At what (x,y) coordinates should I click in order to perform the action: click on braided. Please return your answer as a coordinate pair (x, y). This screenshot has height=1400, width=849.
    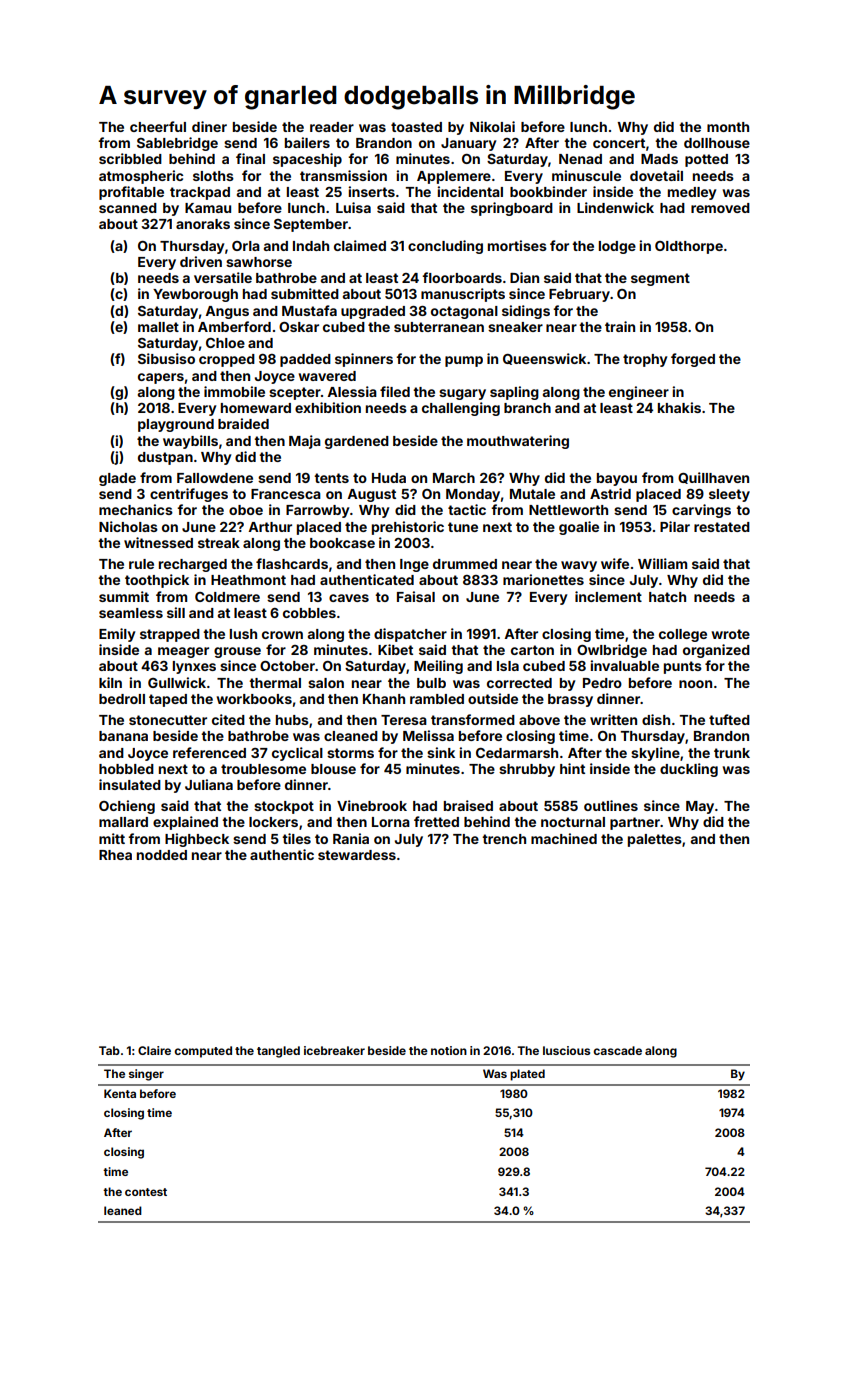
    Looking at the image, I should click on (243, 423).
